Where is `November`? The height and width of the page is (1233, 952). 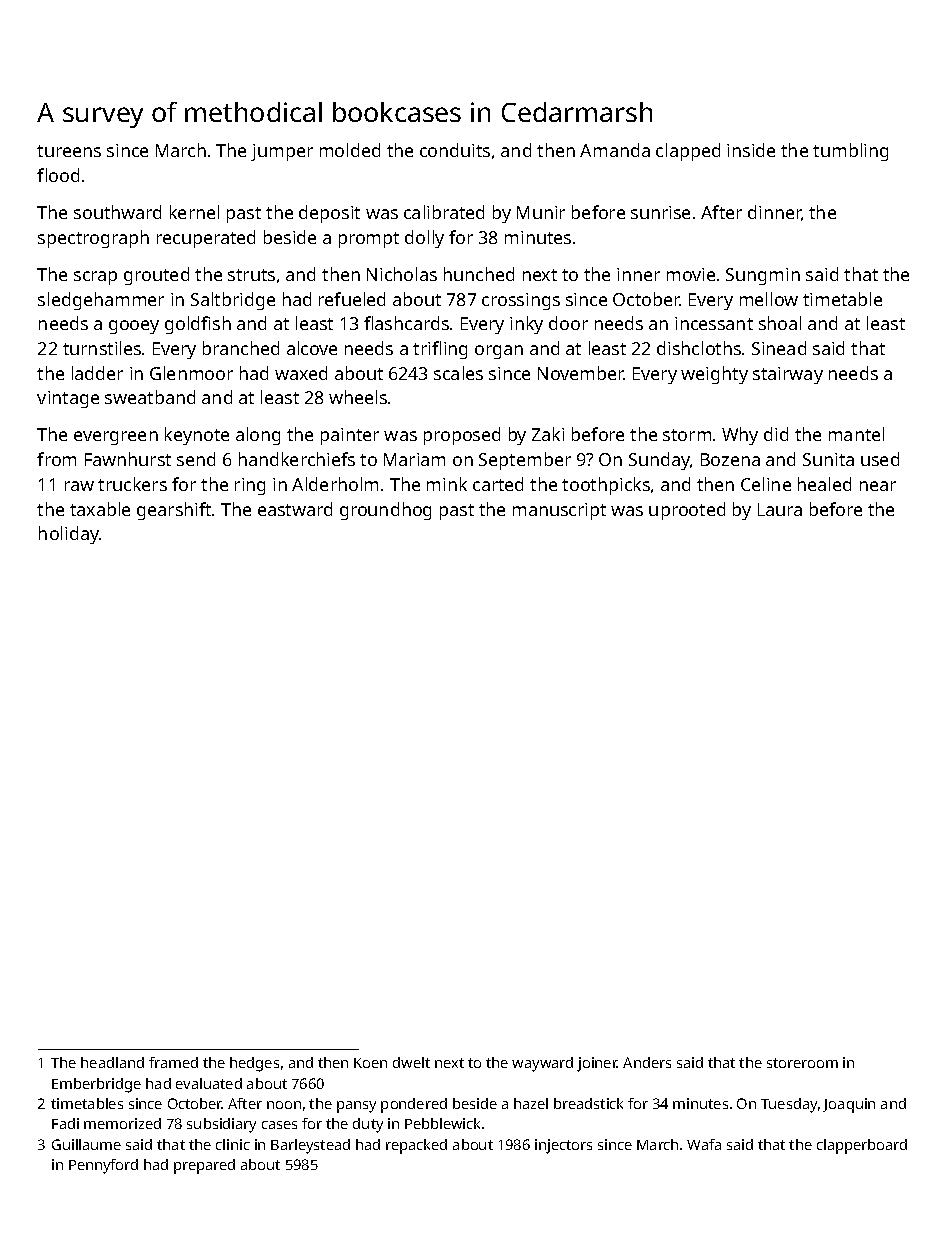
November is located at coordinates (581, 373).
